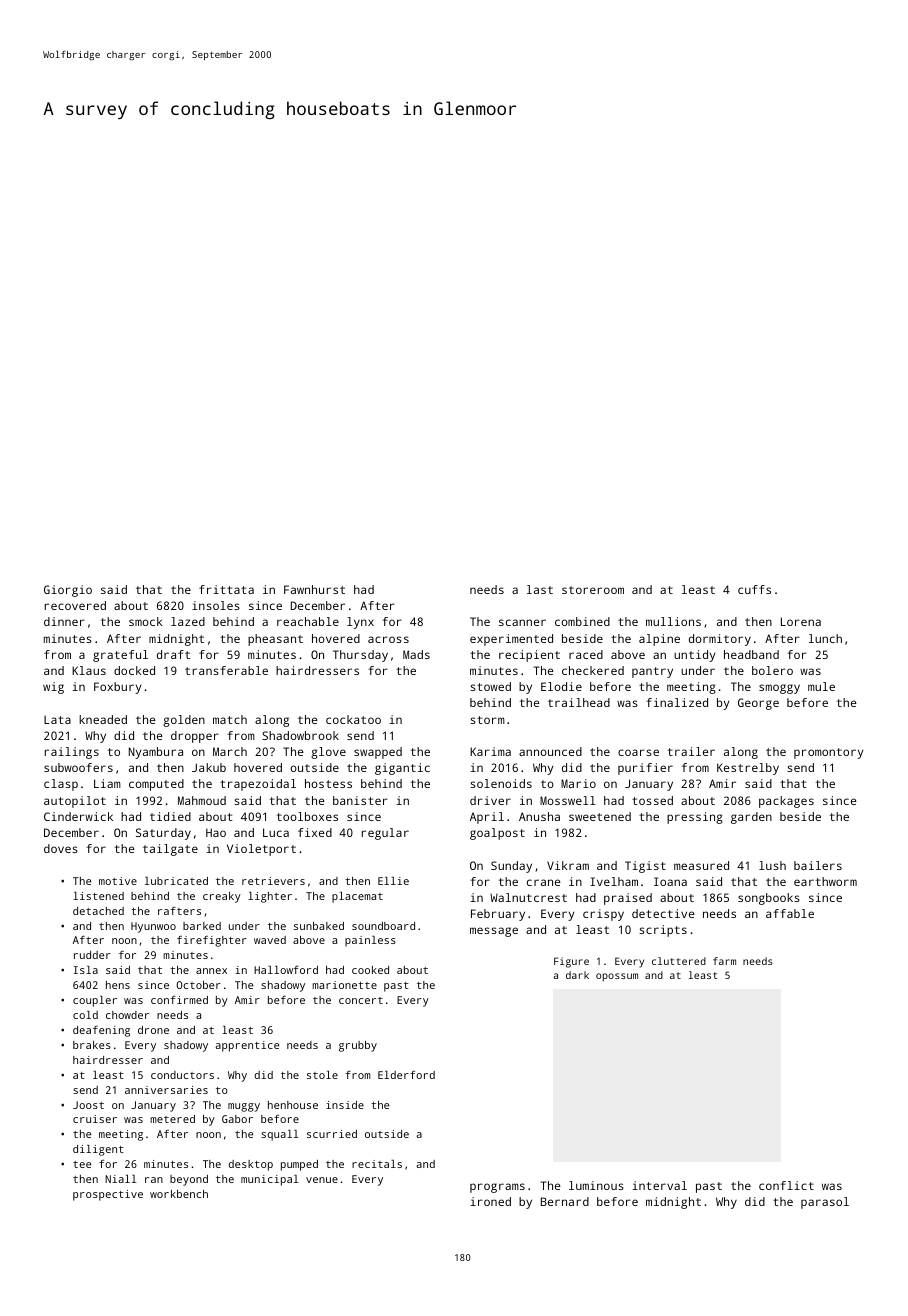 This screenshot has width=908, height=1316. What do you see at coordinates (120, 1179) in the screenshot?
I see `Niall` at bounding box center [120, 1179].
